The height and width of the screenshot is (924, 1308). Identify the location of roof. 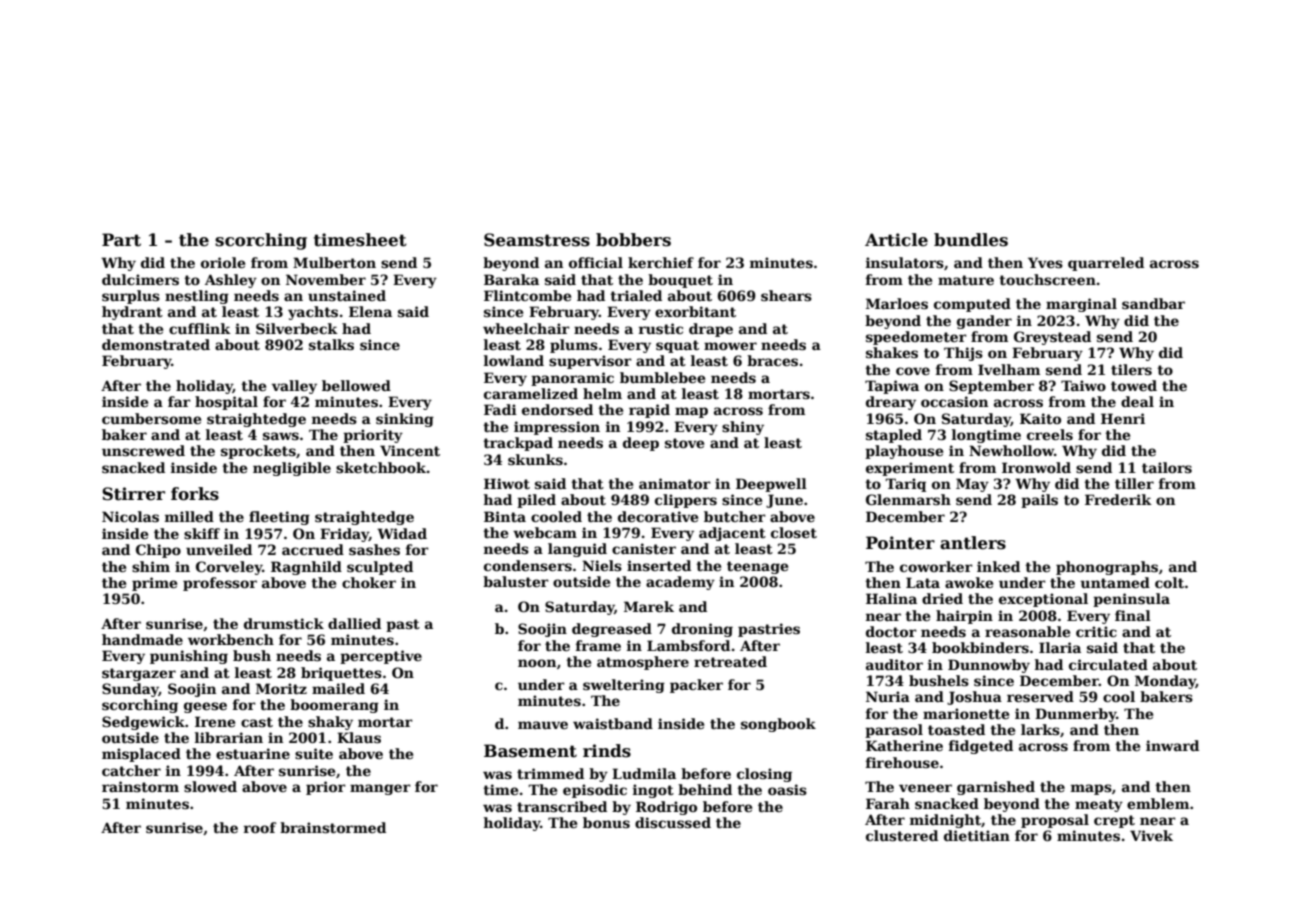
(260, 827).
